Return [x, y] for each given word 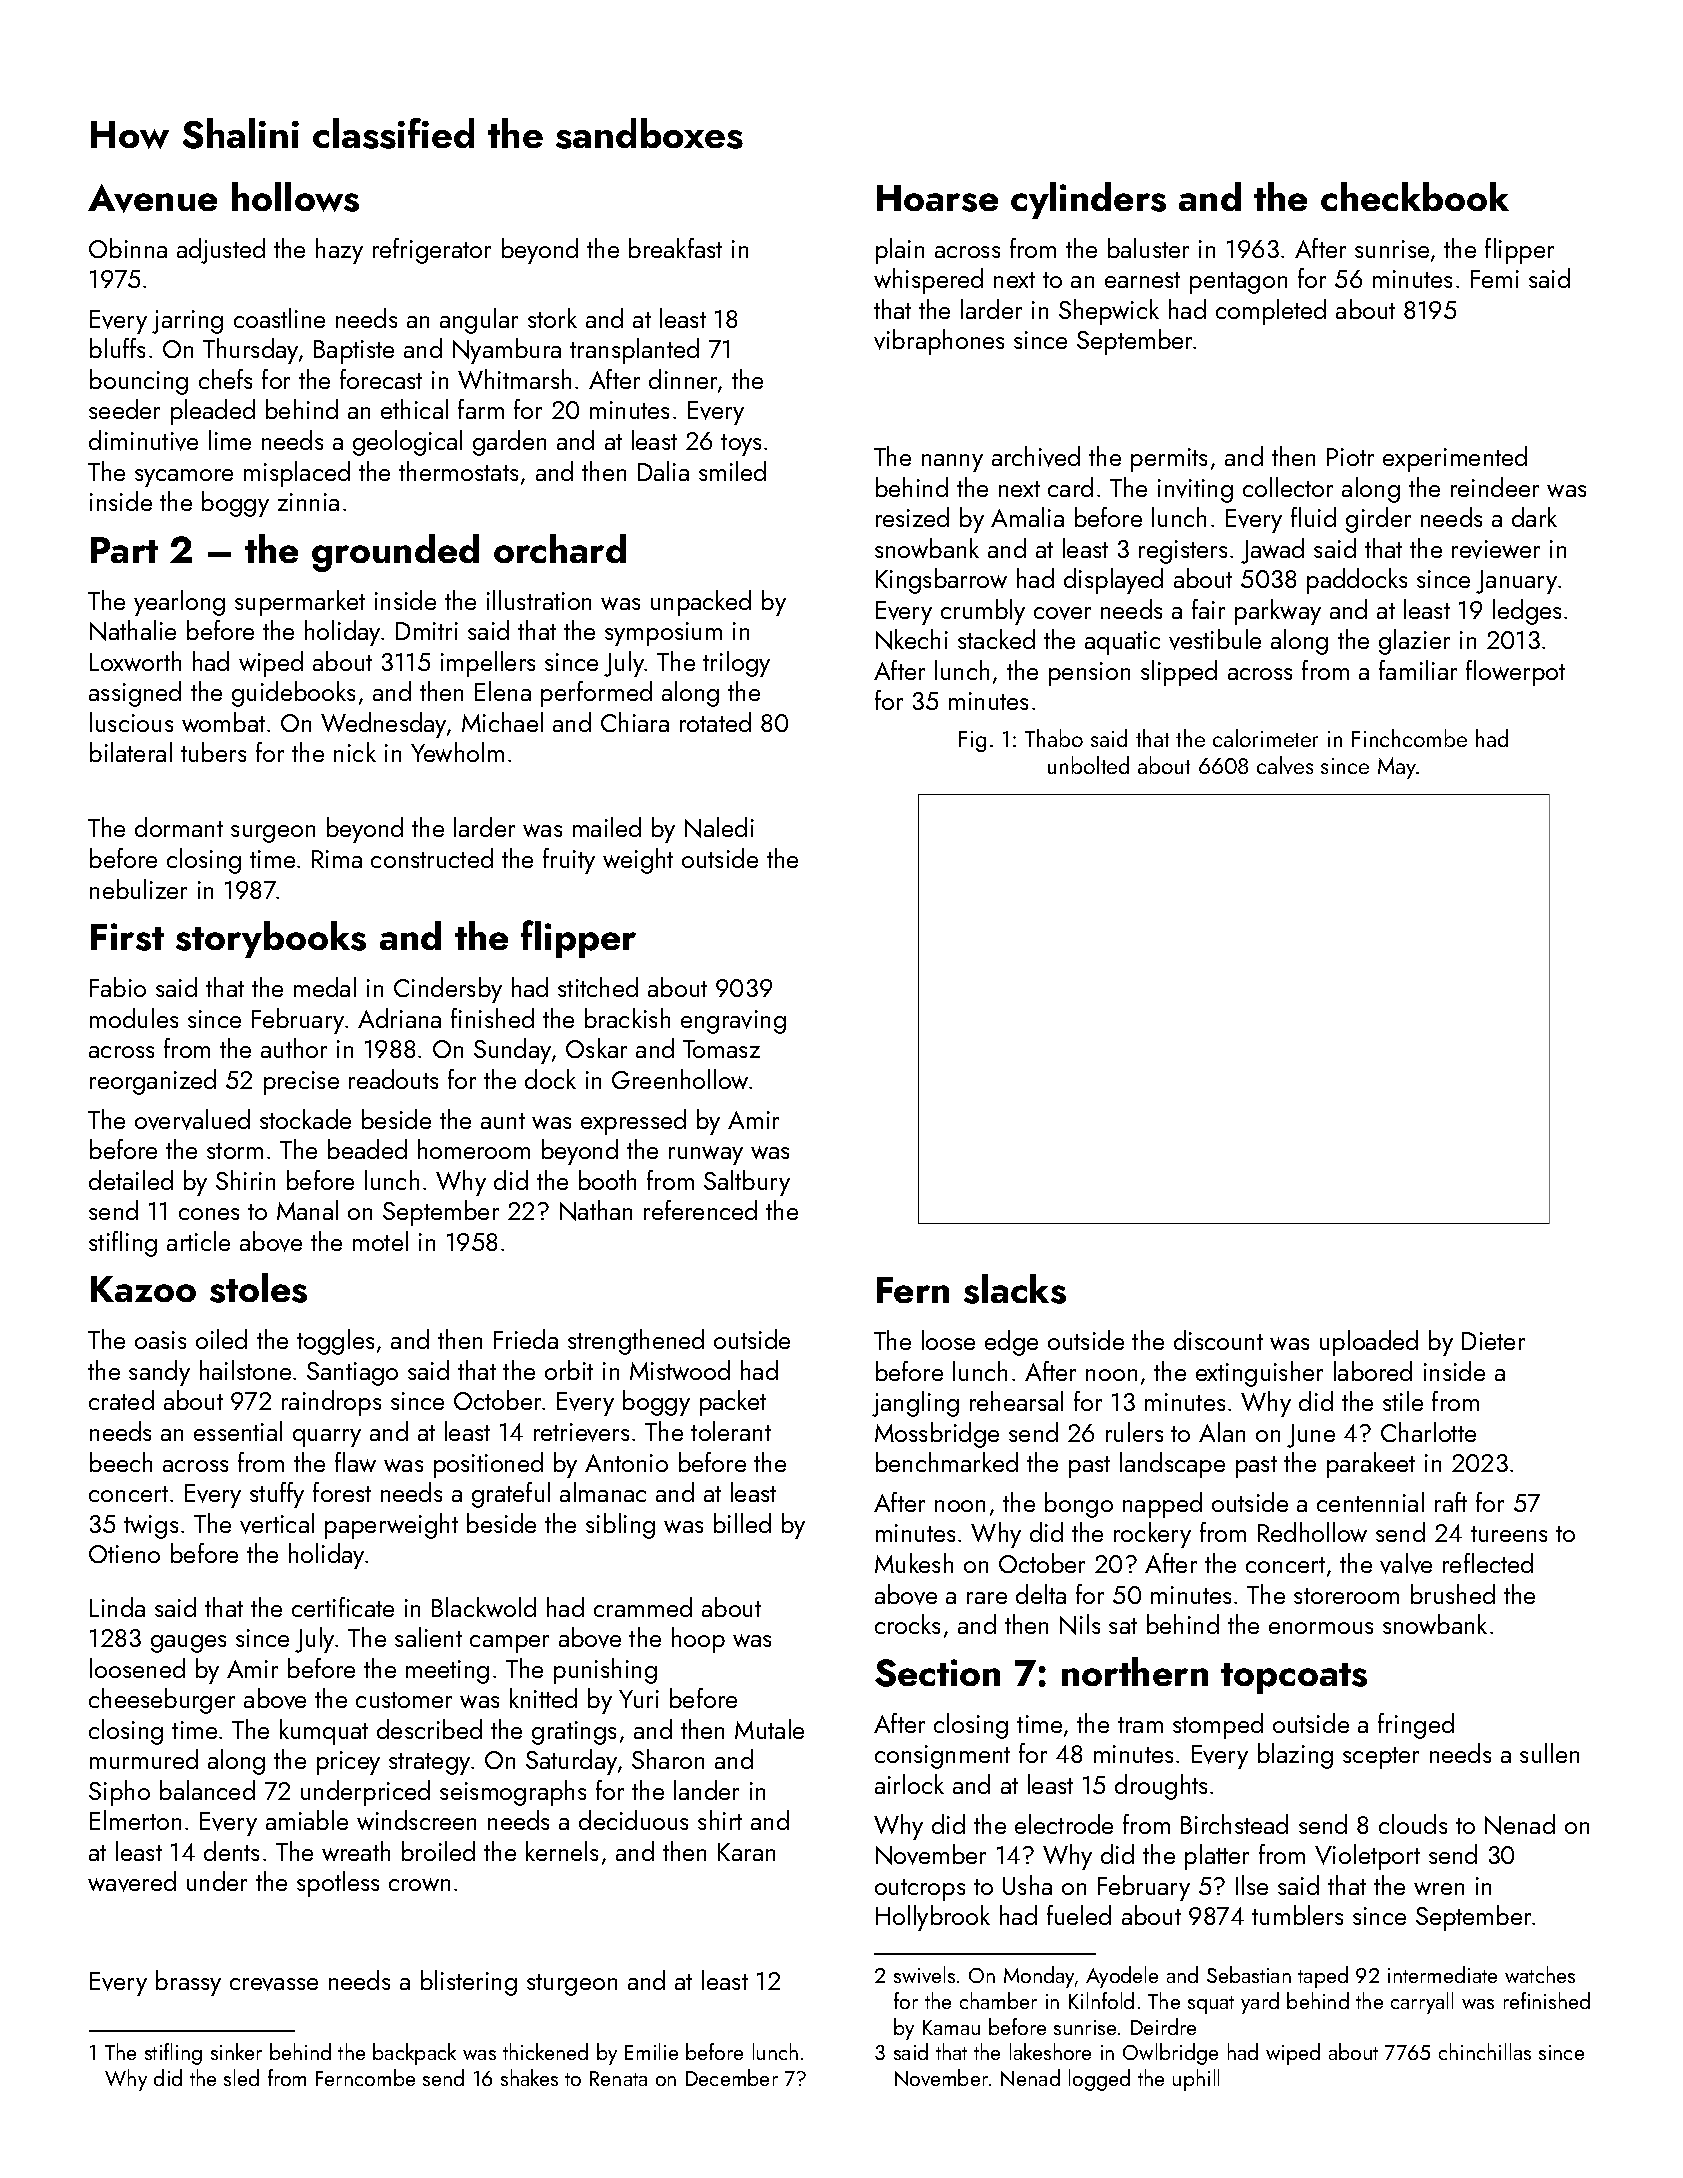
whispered [928, 281]
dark [1534, 517]
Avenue [152, 198]
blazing [1295, 1756]
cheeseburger [162, 1701]
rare [987, 1598]
